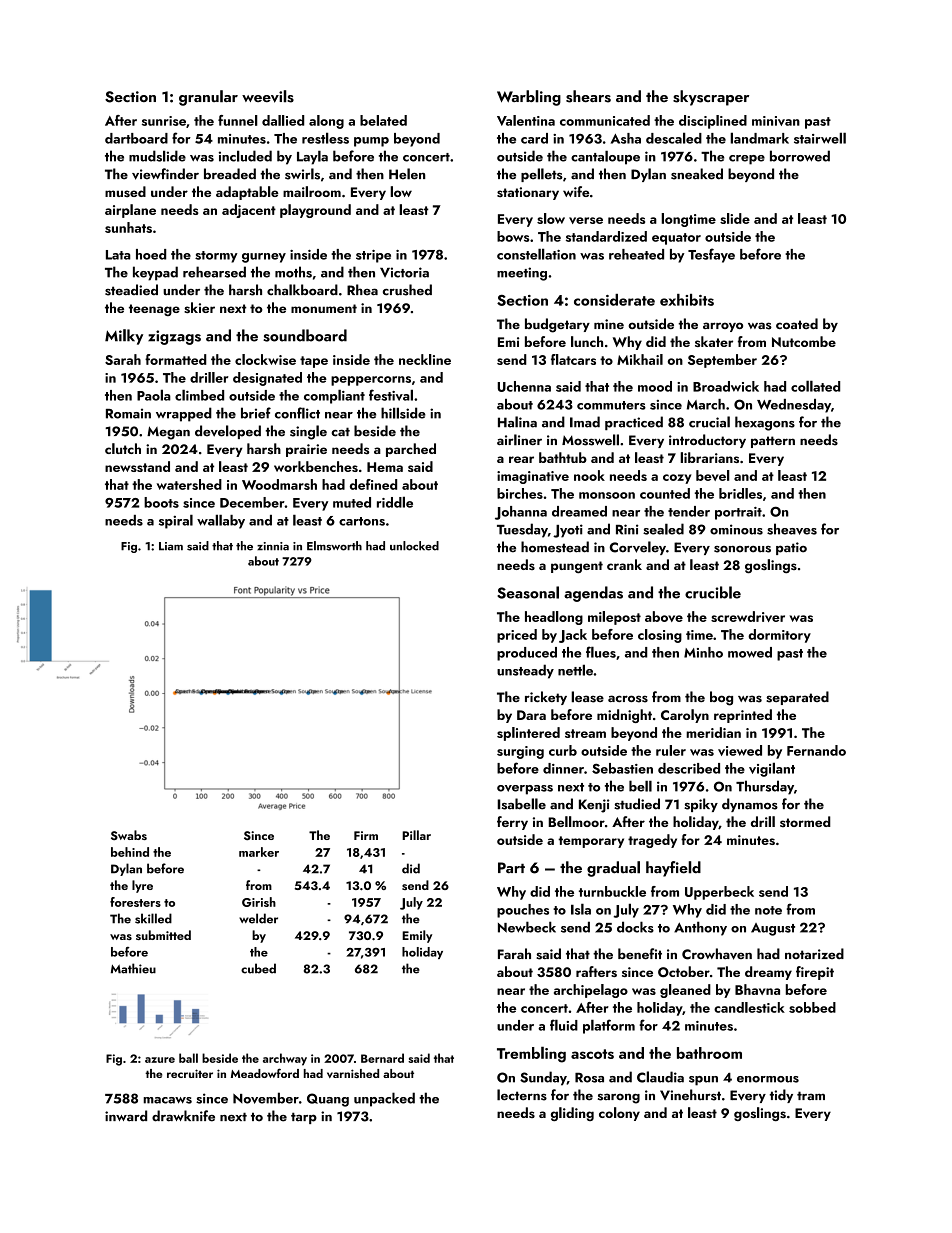 This screenshot has height=1233, width=952. I want to click on watershed, so click(189, 484).
